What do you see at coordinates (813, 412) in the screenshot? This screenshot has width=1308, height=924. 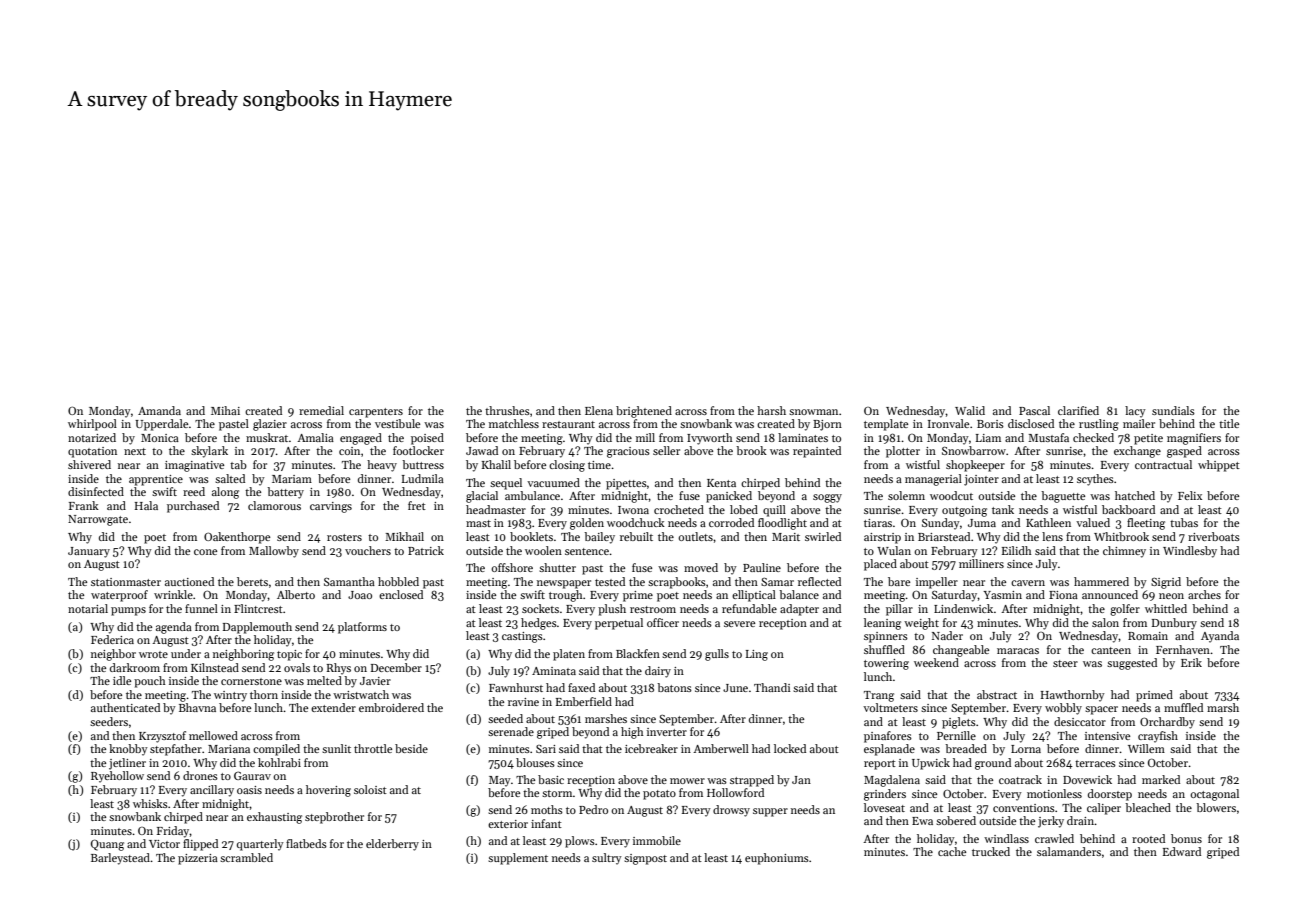 I see `snowman` at bounding box center [813, 412].
